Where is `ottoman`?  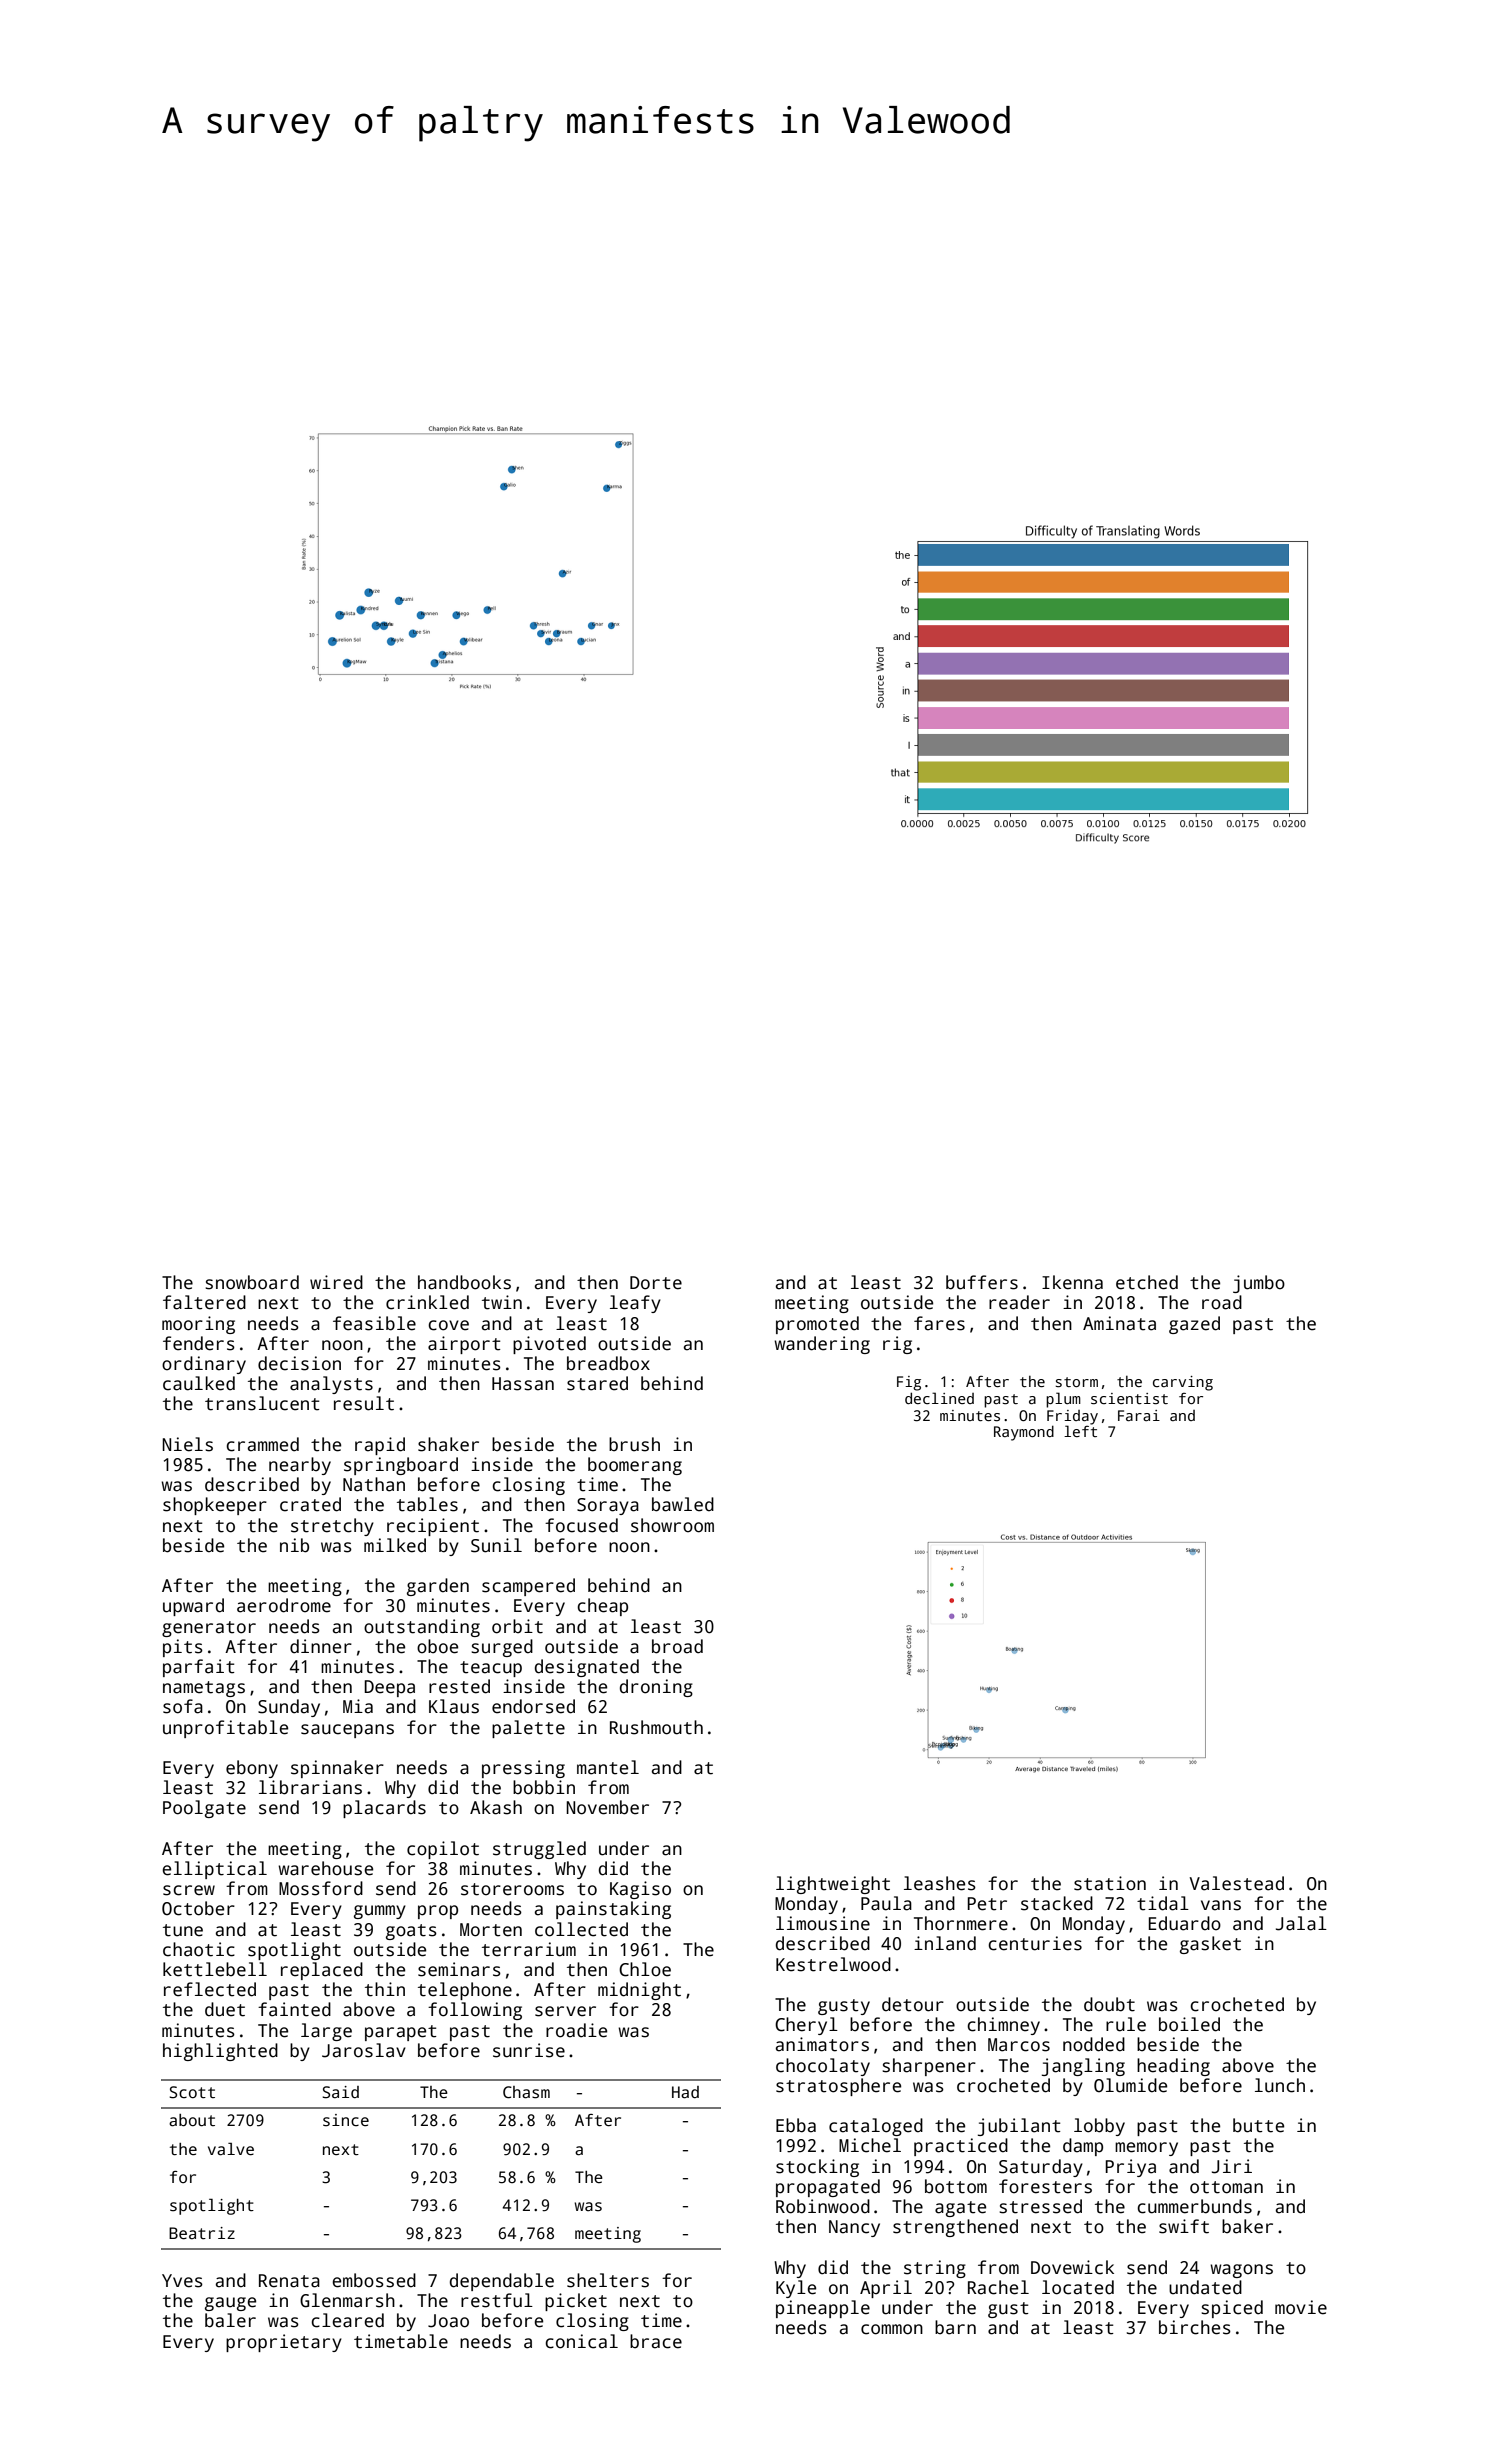 ottoman is located at coordinates (1226, 2187).
